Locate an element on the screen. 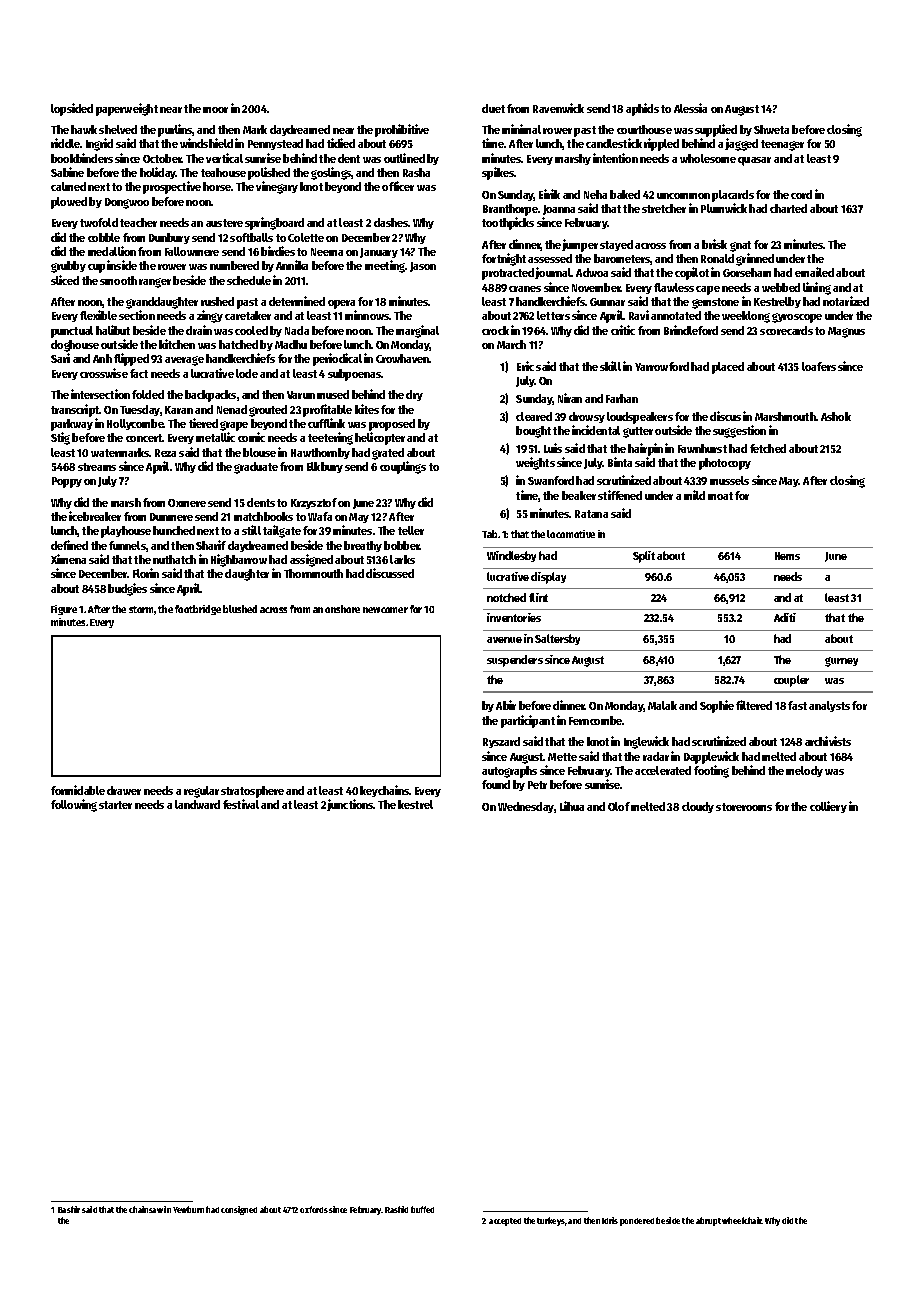 This screenshot has width=924, height=1308. oxfords is located at coordinates (314, 1209).
